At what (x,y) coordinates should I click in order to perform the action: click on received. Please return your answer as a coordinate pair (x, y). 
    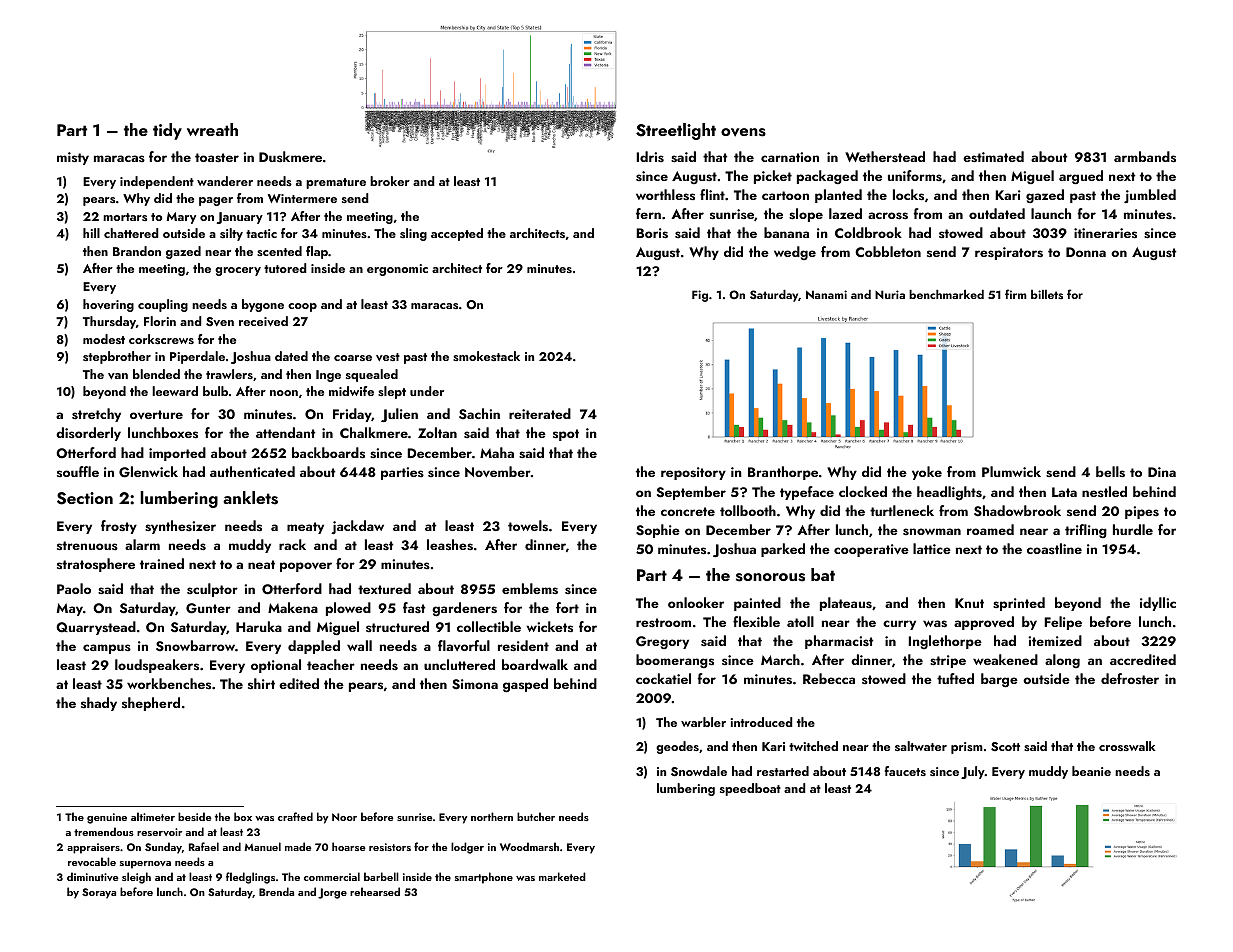
    Looking at the image, I should click on (263, 321).
